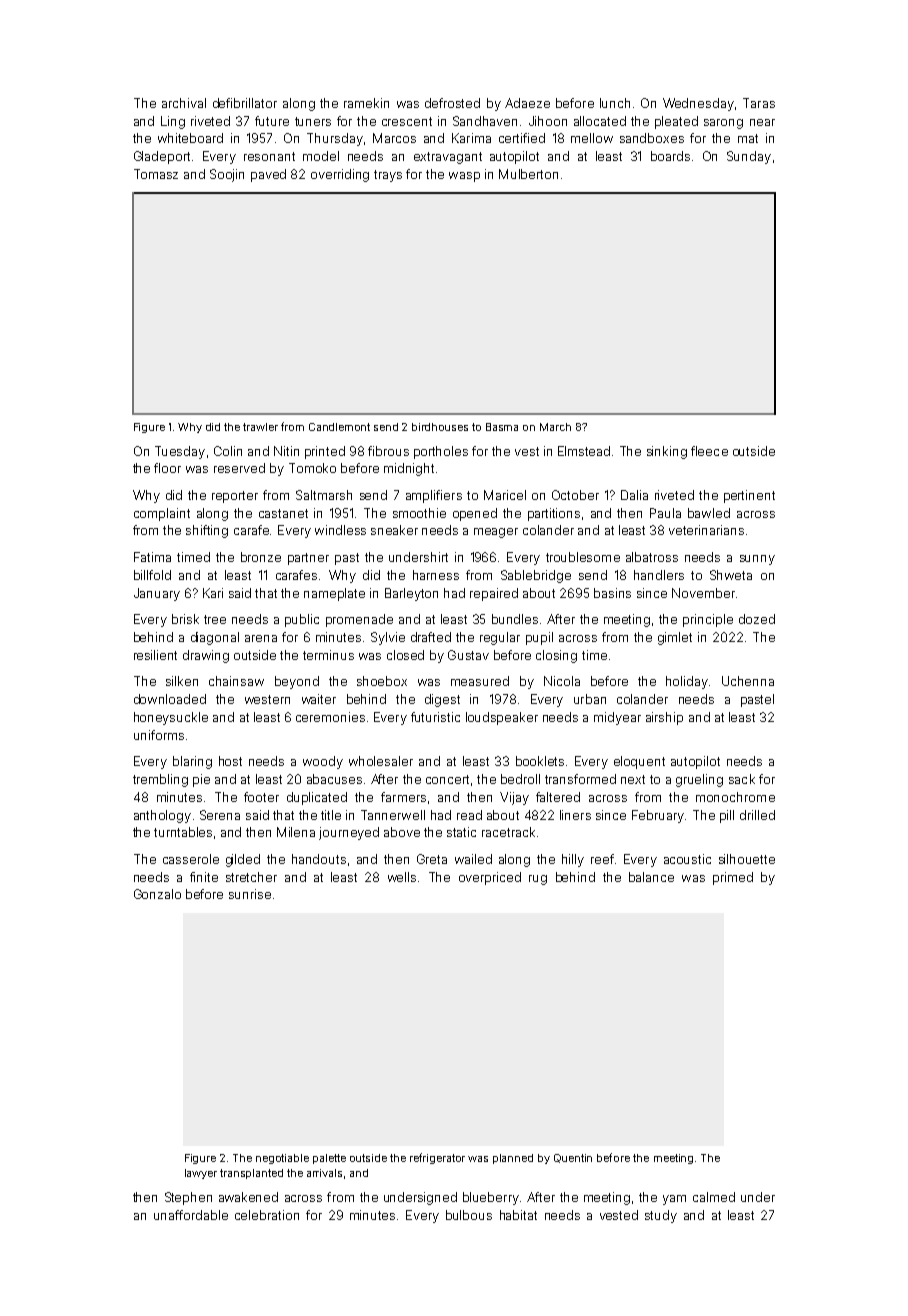  I want to click on silhouette, so click(747, 859).
